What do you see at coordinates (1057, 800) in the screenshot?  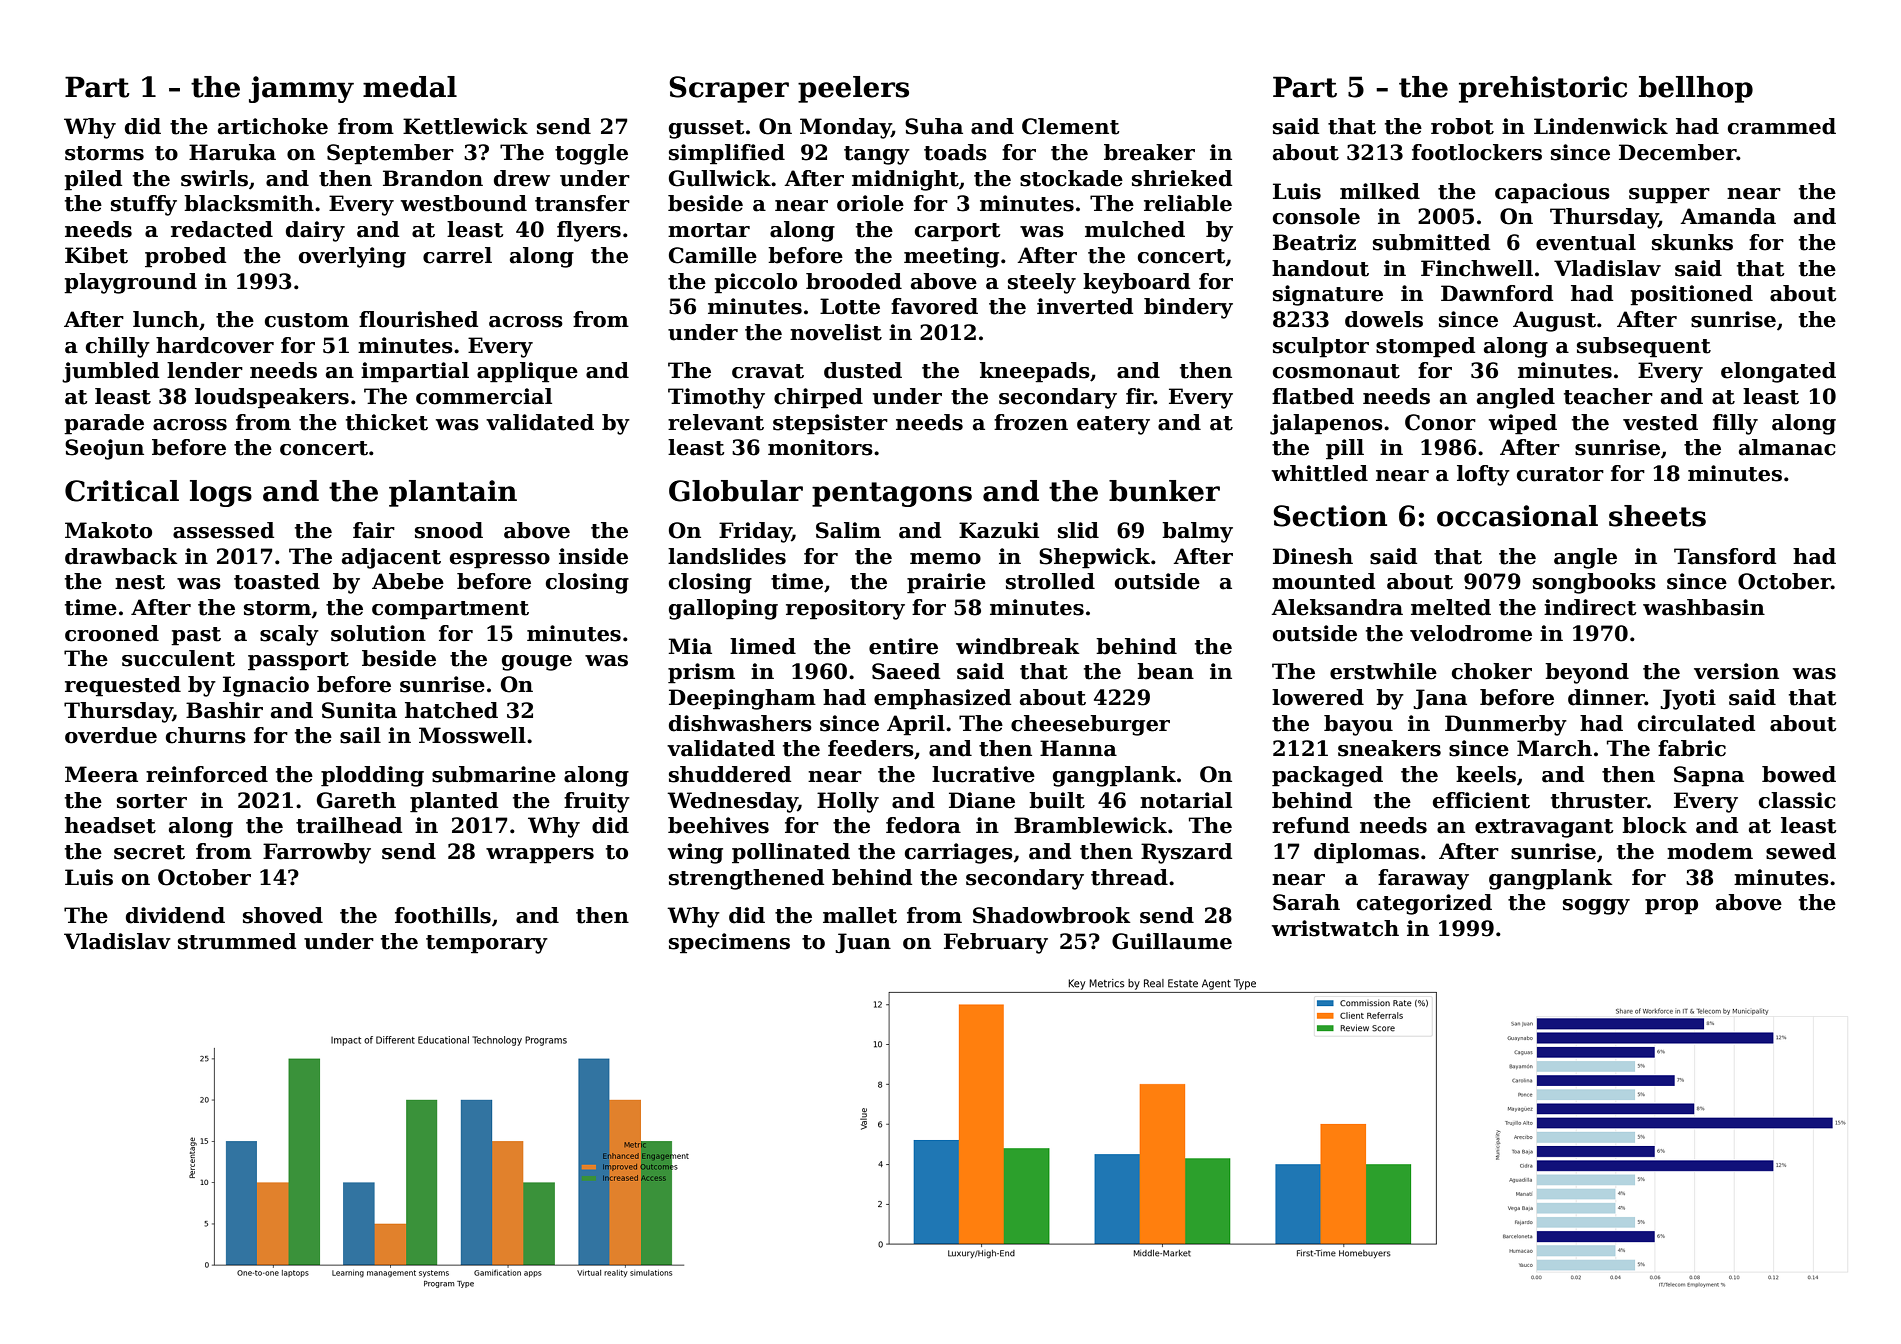 I see `built` at bounding box center [1057, 800].
